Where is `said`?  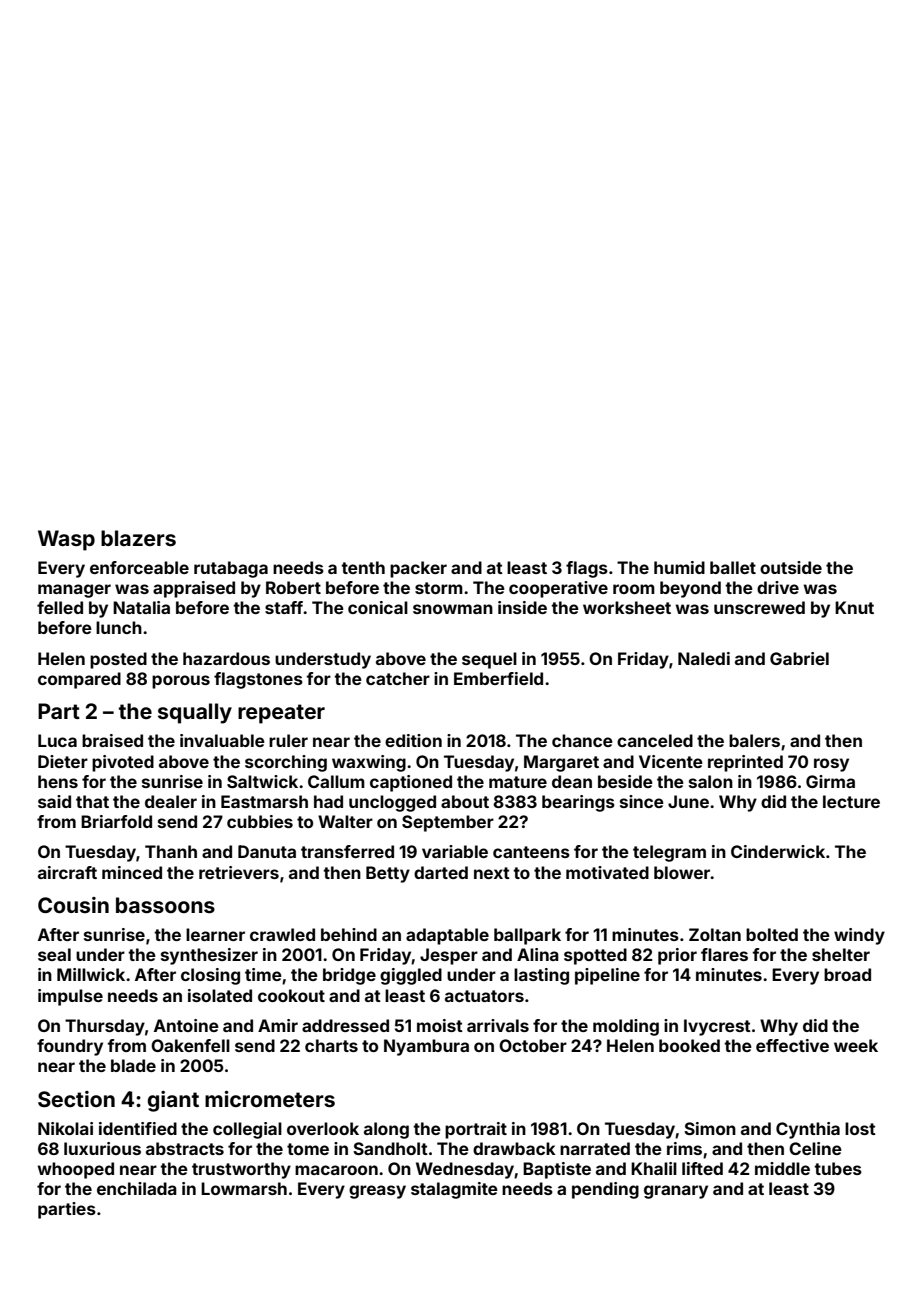 said is located at coordinates (54, 801).
